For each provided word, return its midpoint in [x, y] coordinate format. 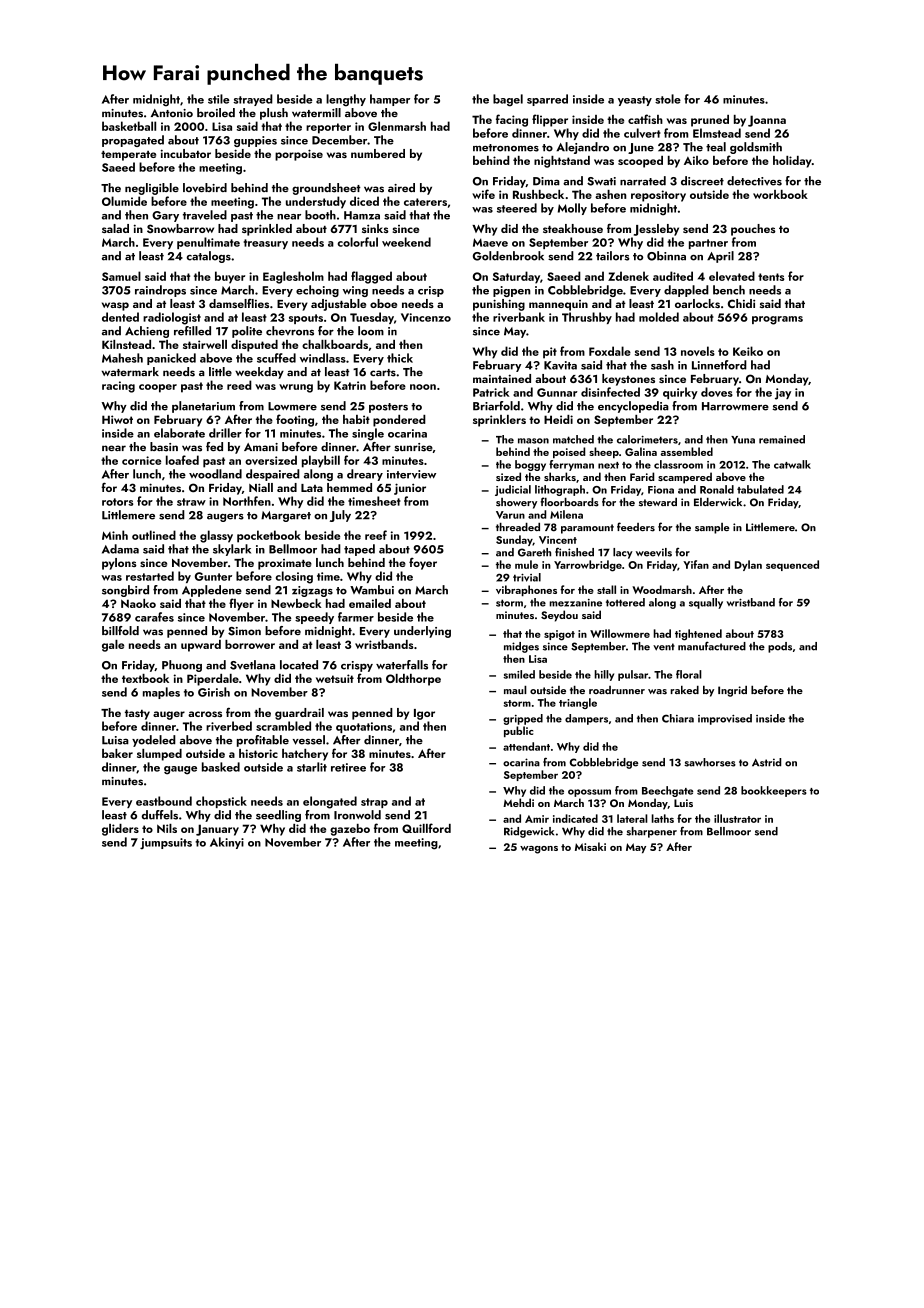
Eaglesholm [293, 277]
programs [777, 320]
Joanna [767, 121]
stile [219, 99]
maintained [502, 378]
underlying [422, 632]
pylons [119, 564]
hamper [390, 100]
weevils [654, 552]
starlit [312, 767]
